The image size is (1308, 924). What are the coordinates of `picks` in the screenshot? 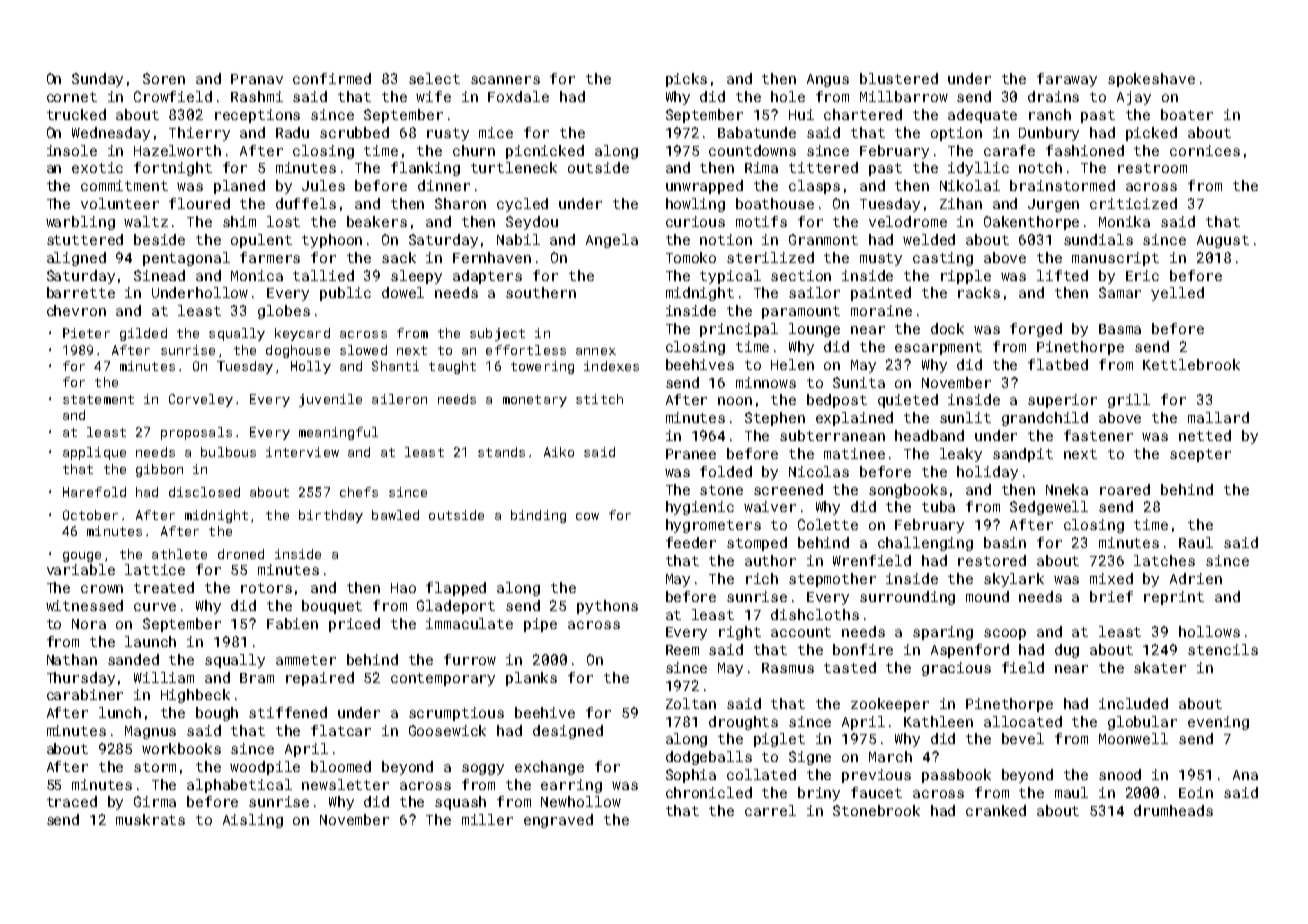 It's located at (686, 80).
